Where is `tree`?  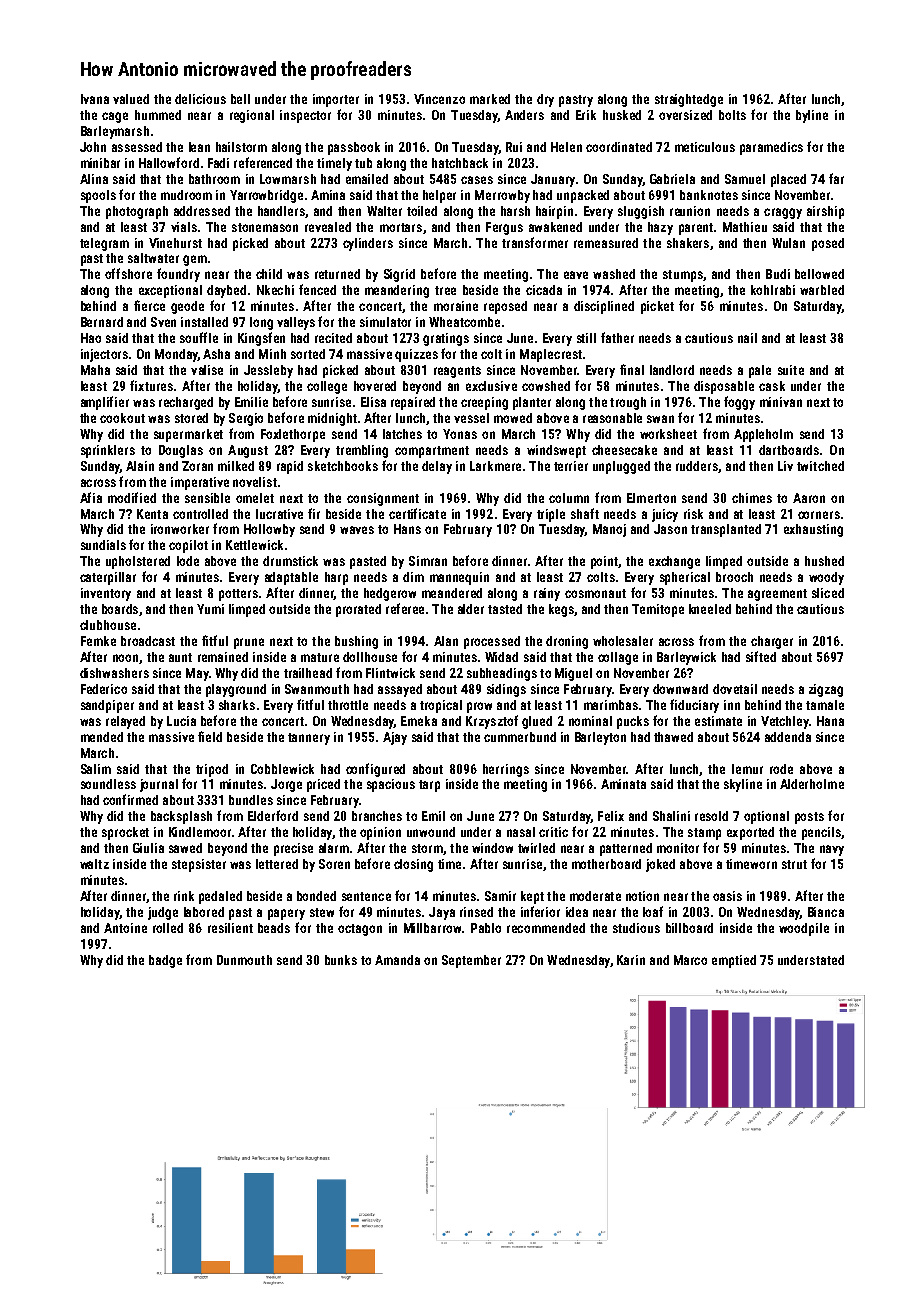
tree is located at coordinates (445, 290).
